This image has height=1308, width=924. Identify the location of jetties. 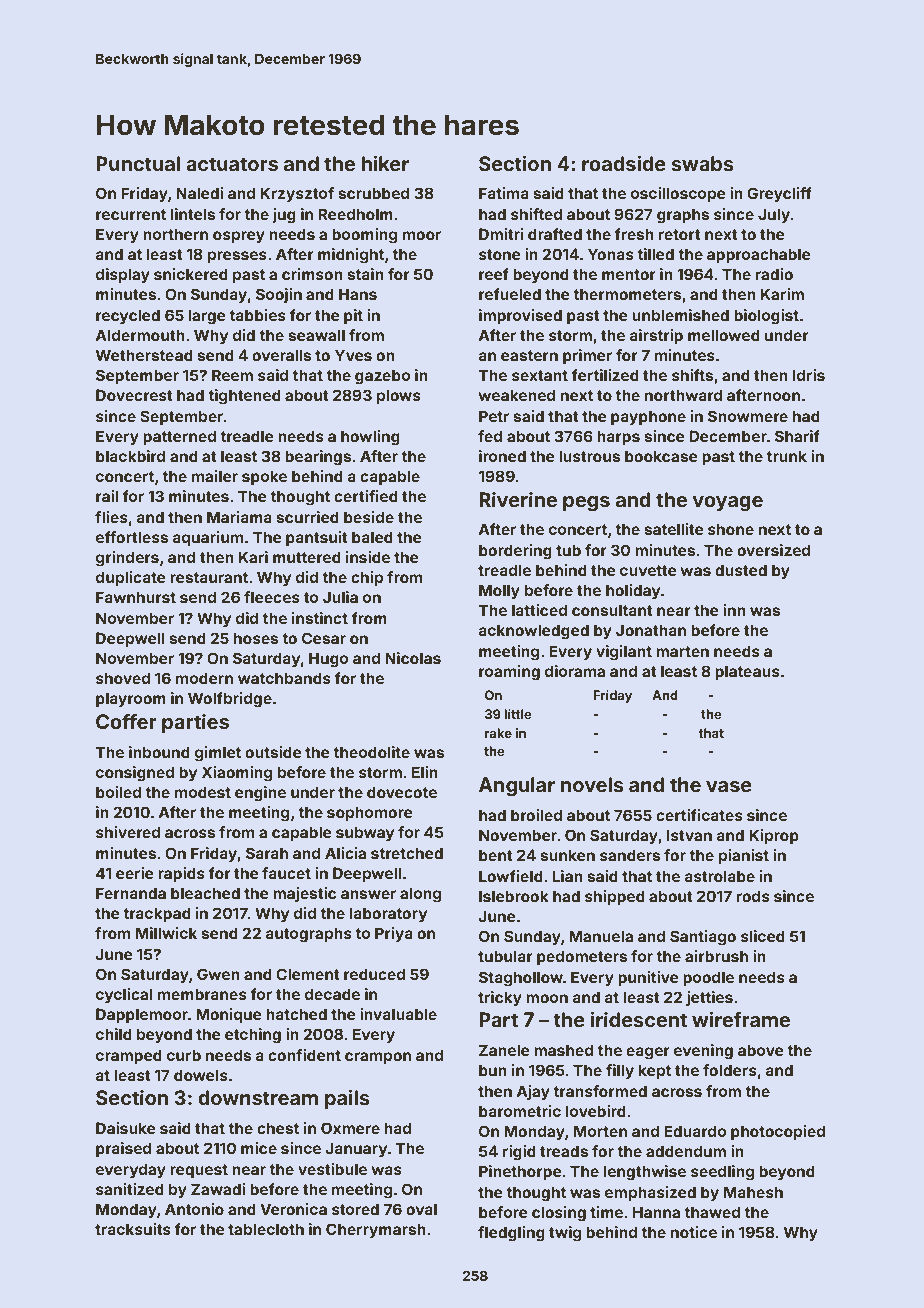
(709, 998).
